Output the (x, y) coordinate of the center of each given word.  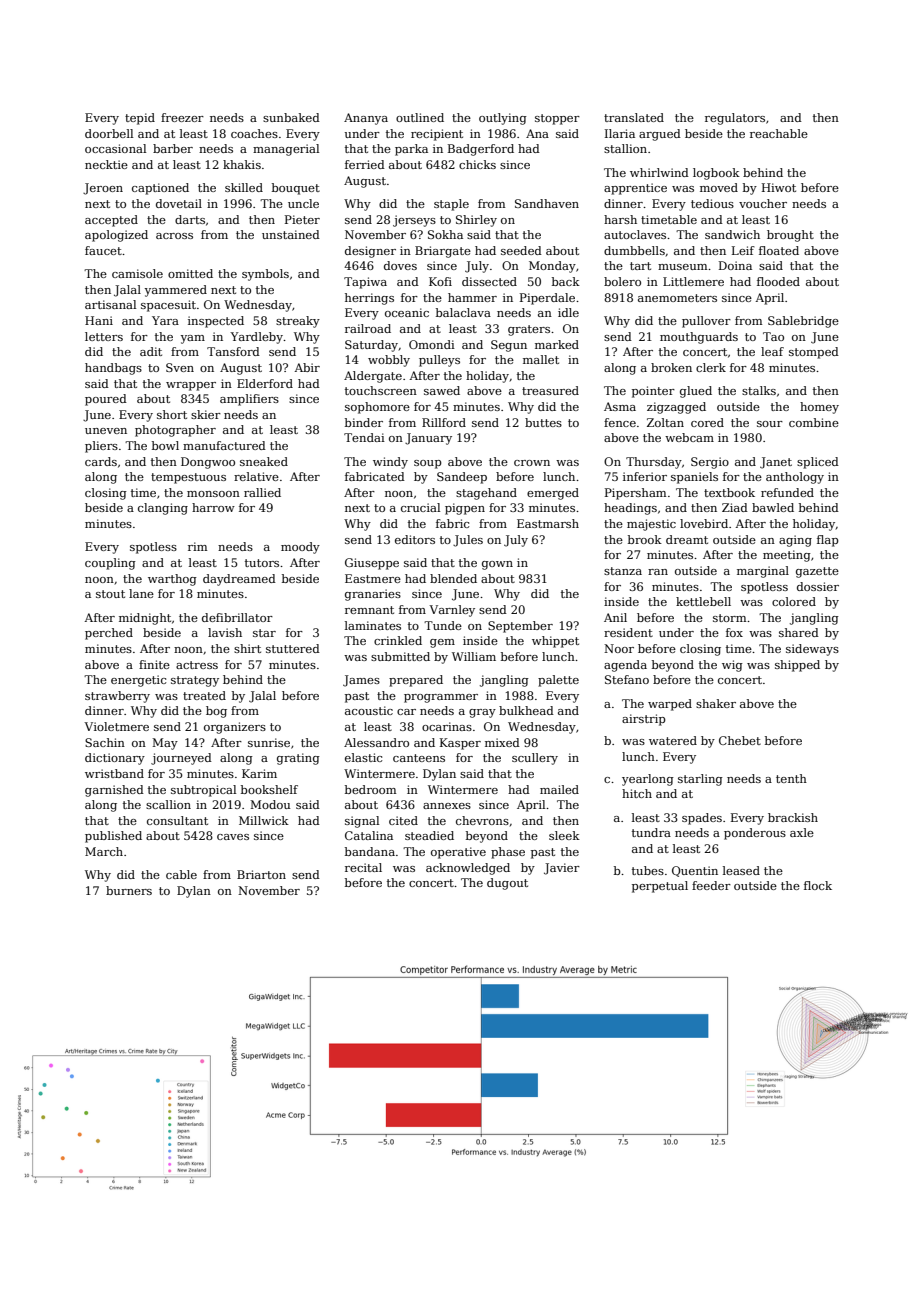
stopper (557, 119)
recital (363, 867)
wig (732, 666)
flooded (778, 281)
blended (453, 578)
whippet (555, 642)
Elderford (265, 383)
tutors (262, 563)
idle (568, 312)
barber (173, 148)
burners (129, 890)
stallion (625, 148)
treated (204, 695)
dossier (818, 586)
